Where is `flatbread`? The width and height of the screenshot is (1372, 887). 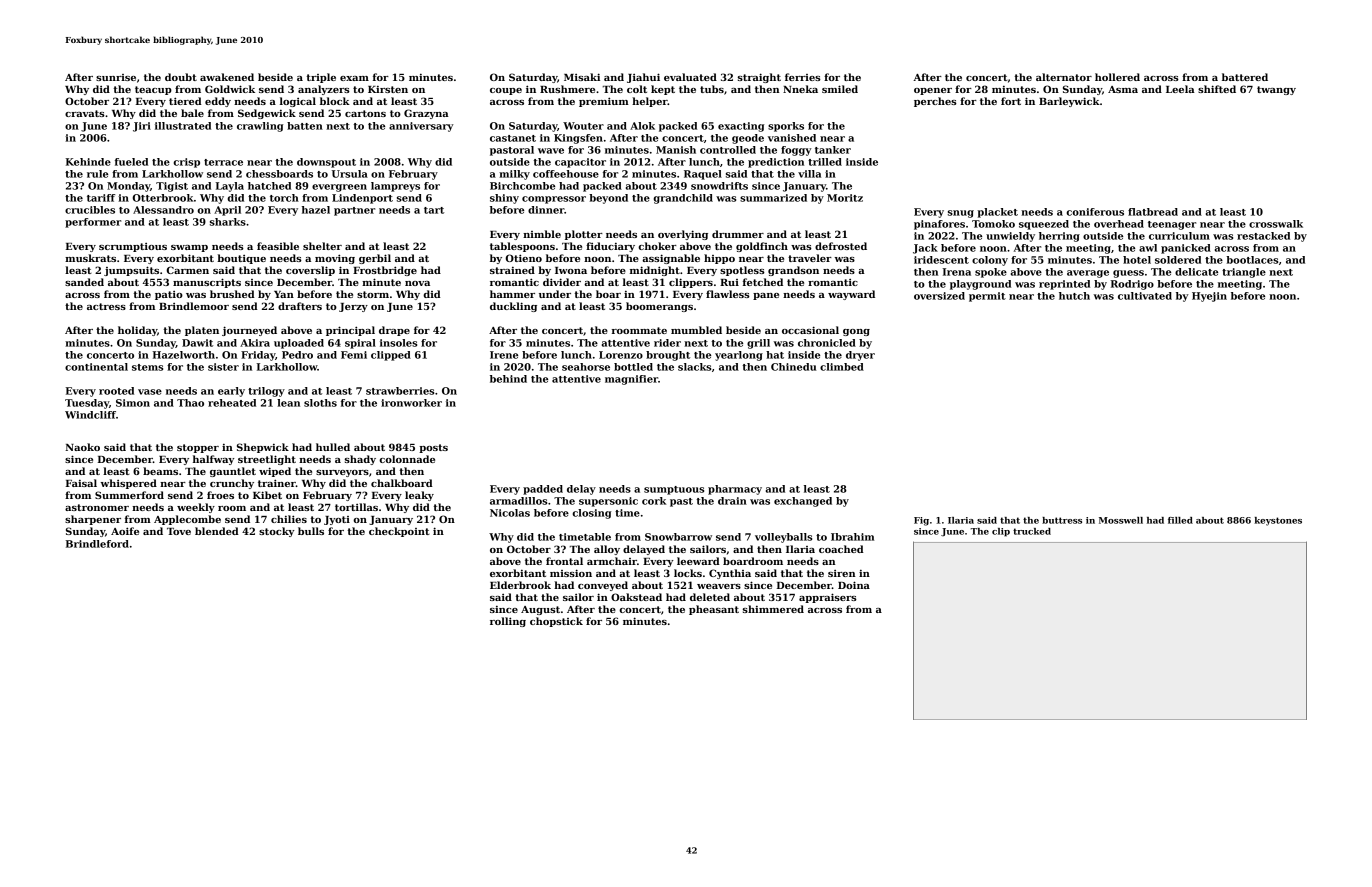
flatbread is located at coordinates (1153, 212).
